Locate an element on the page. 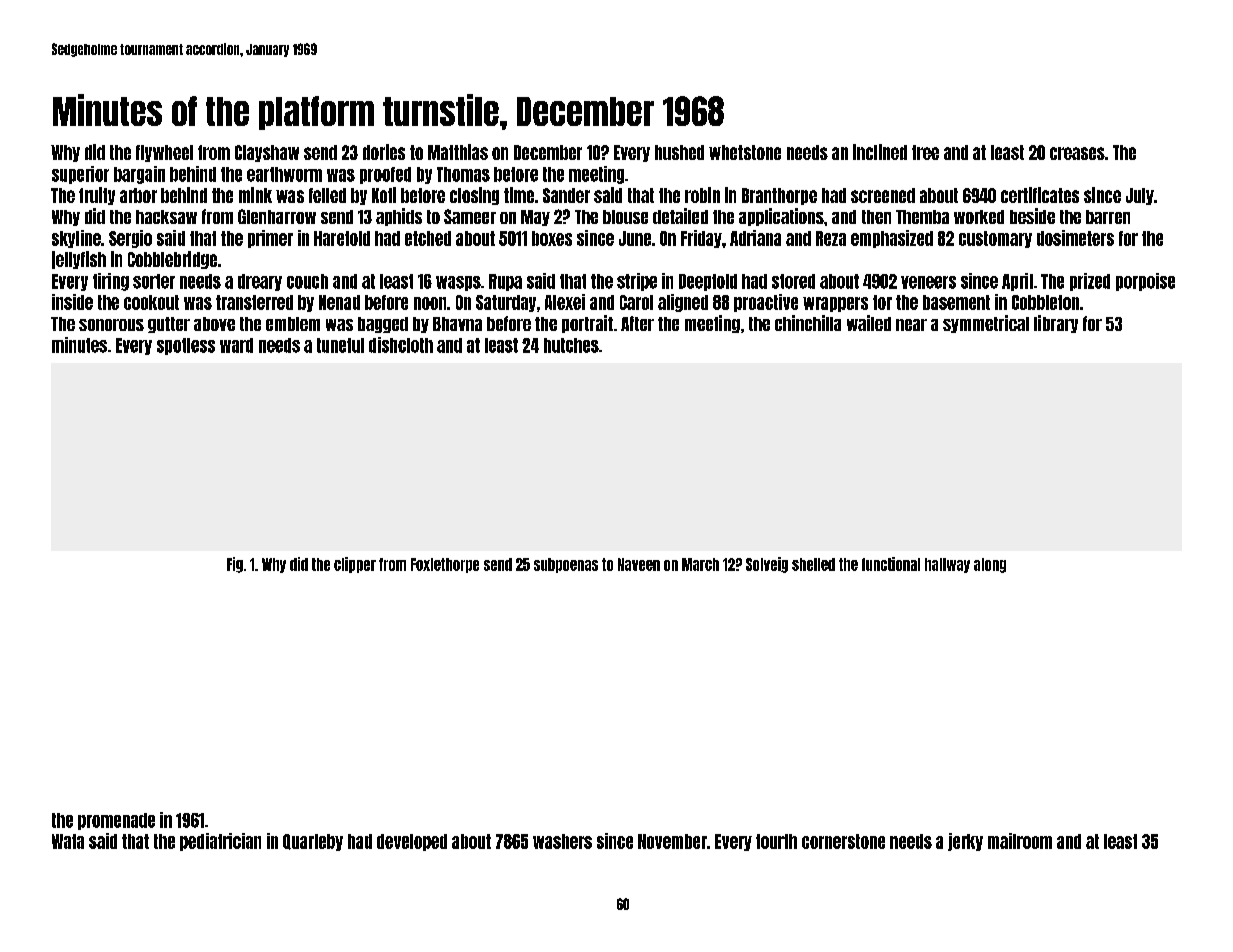  dreary is located at coordinates (260, 282).
